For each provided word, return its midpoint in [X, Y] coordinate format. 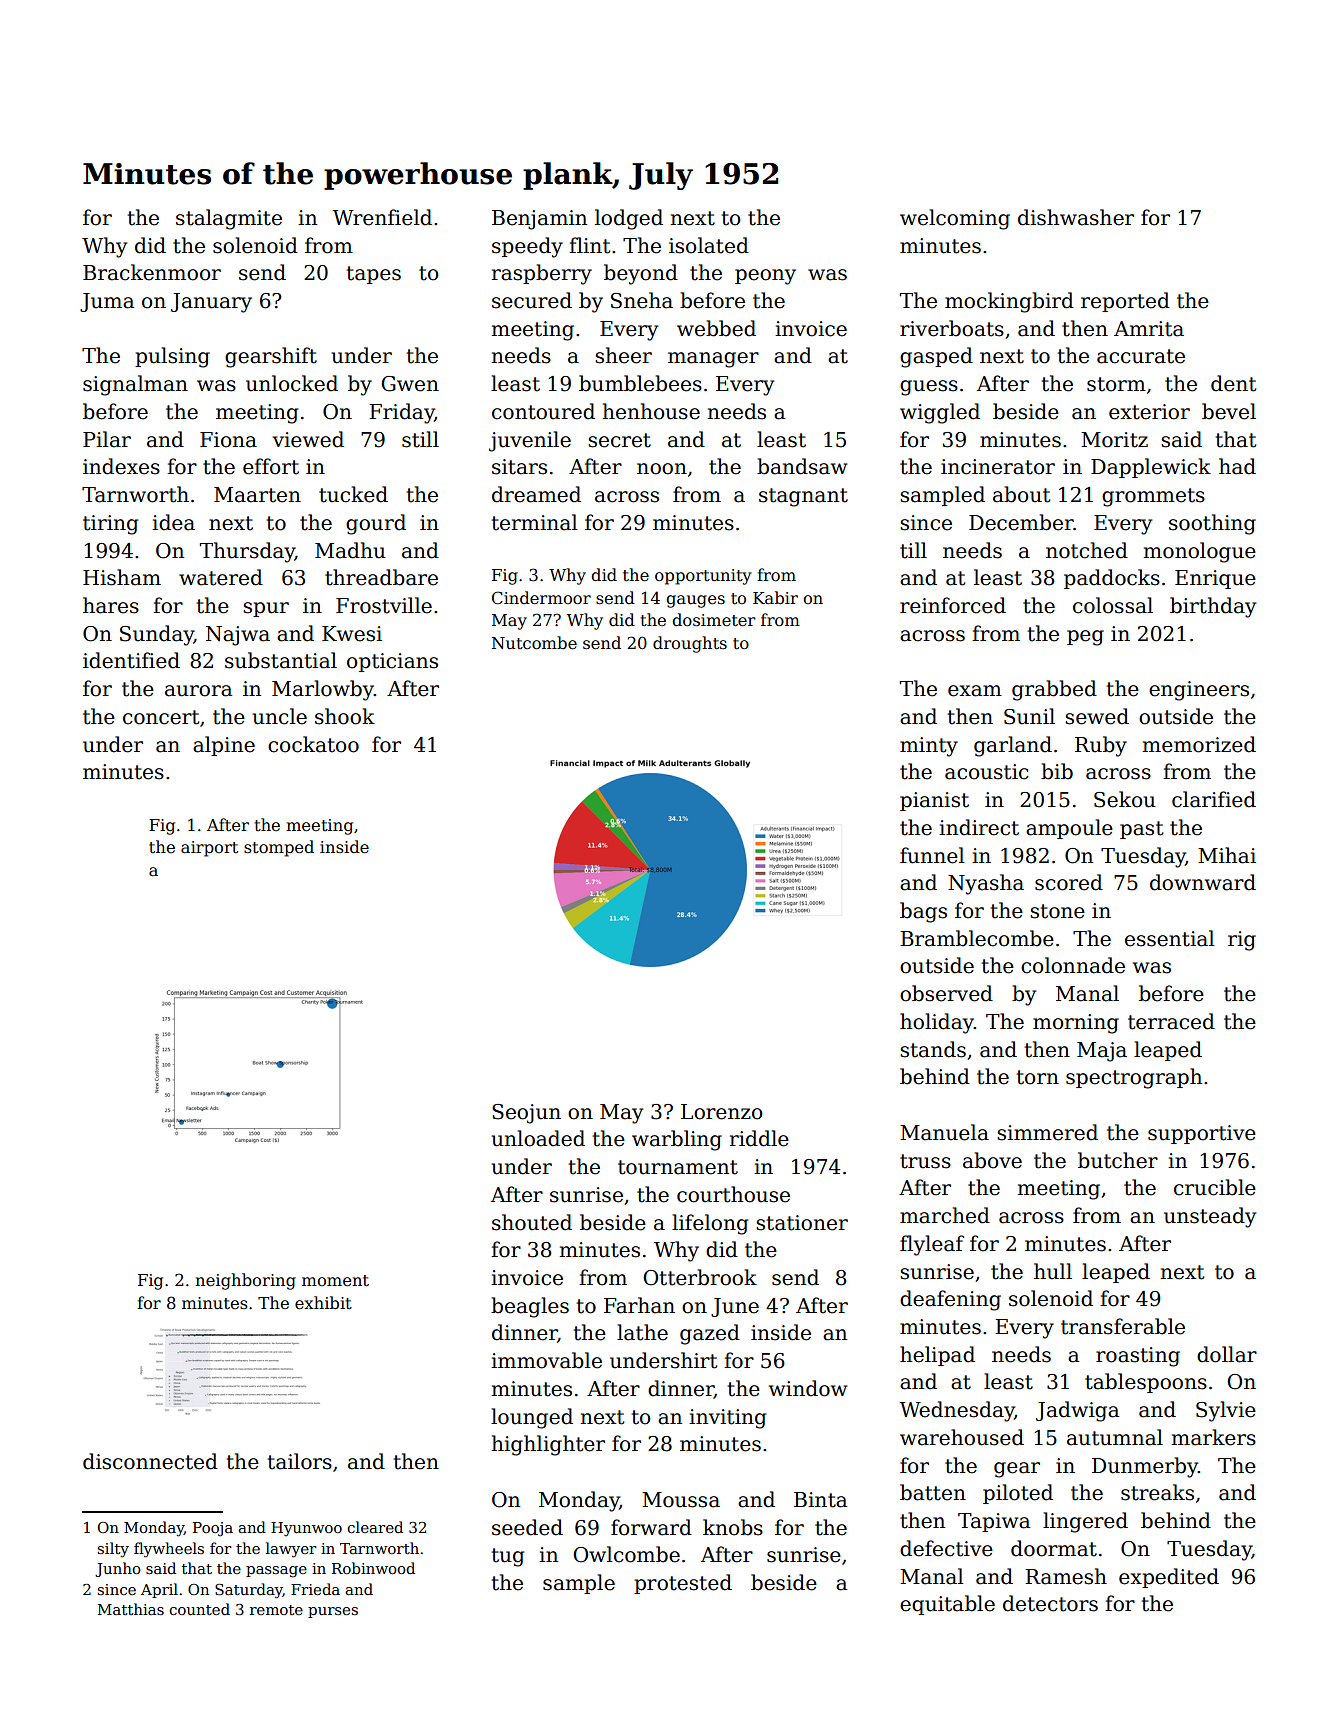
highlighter [548, 1445]
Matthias [131, 1609]
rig [1242, 941]
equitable [947, 1605]
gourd [376, 524]
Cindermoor [541, 598]
